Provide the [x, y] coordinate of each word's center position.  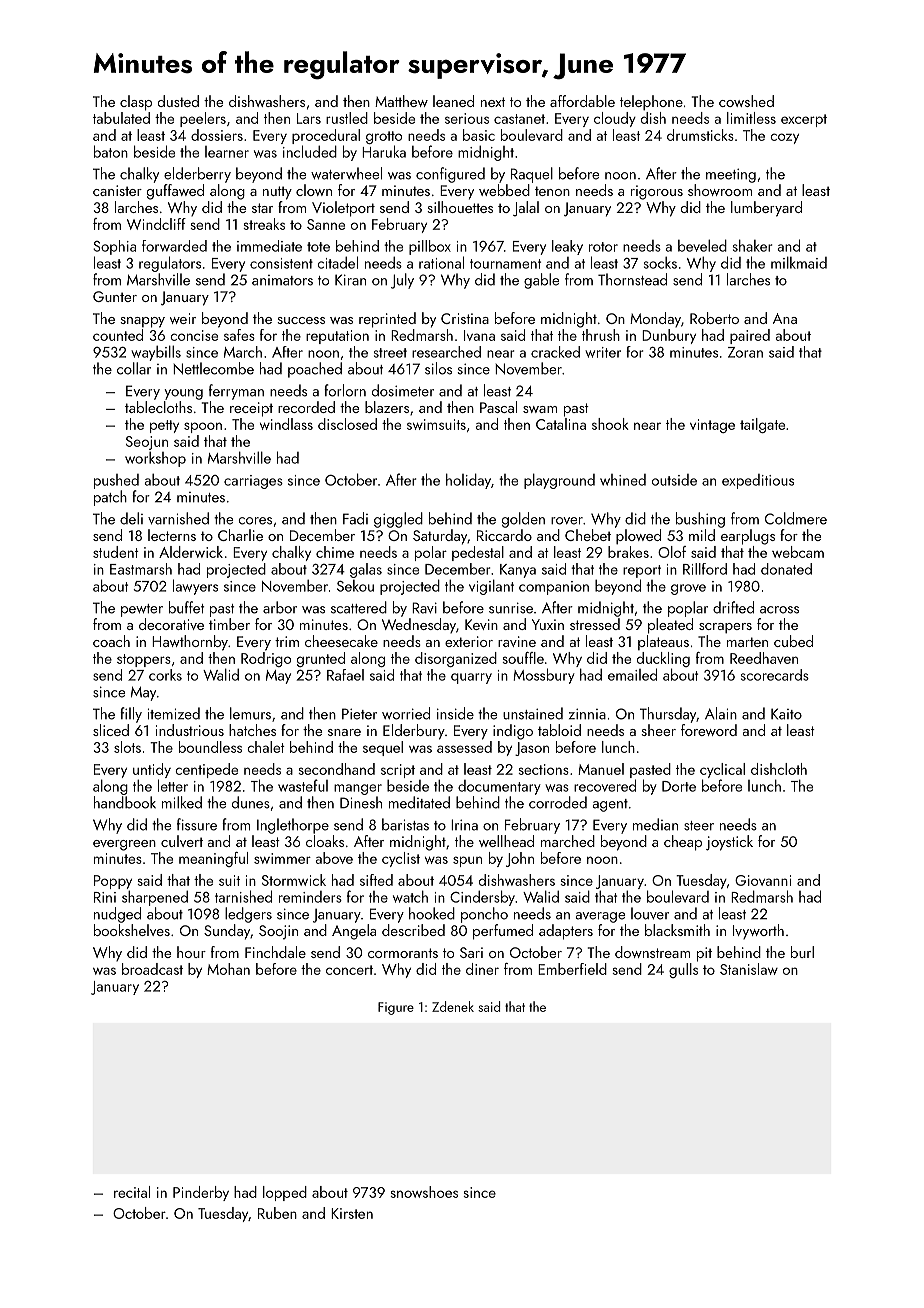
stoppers [144, 660]
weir [183, 318]
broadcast [152, 969]
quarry [471, 678]
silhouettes [460, 207]
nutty [277, 193]
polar [431, 553]
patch [110, 498]
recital [132, 1192]
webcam [798, 552]
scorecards [775, 675]
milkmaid [799, 262]
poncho [484, 915]
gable [541, 281]
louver [650, 913]
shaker [752, 245]
